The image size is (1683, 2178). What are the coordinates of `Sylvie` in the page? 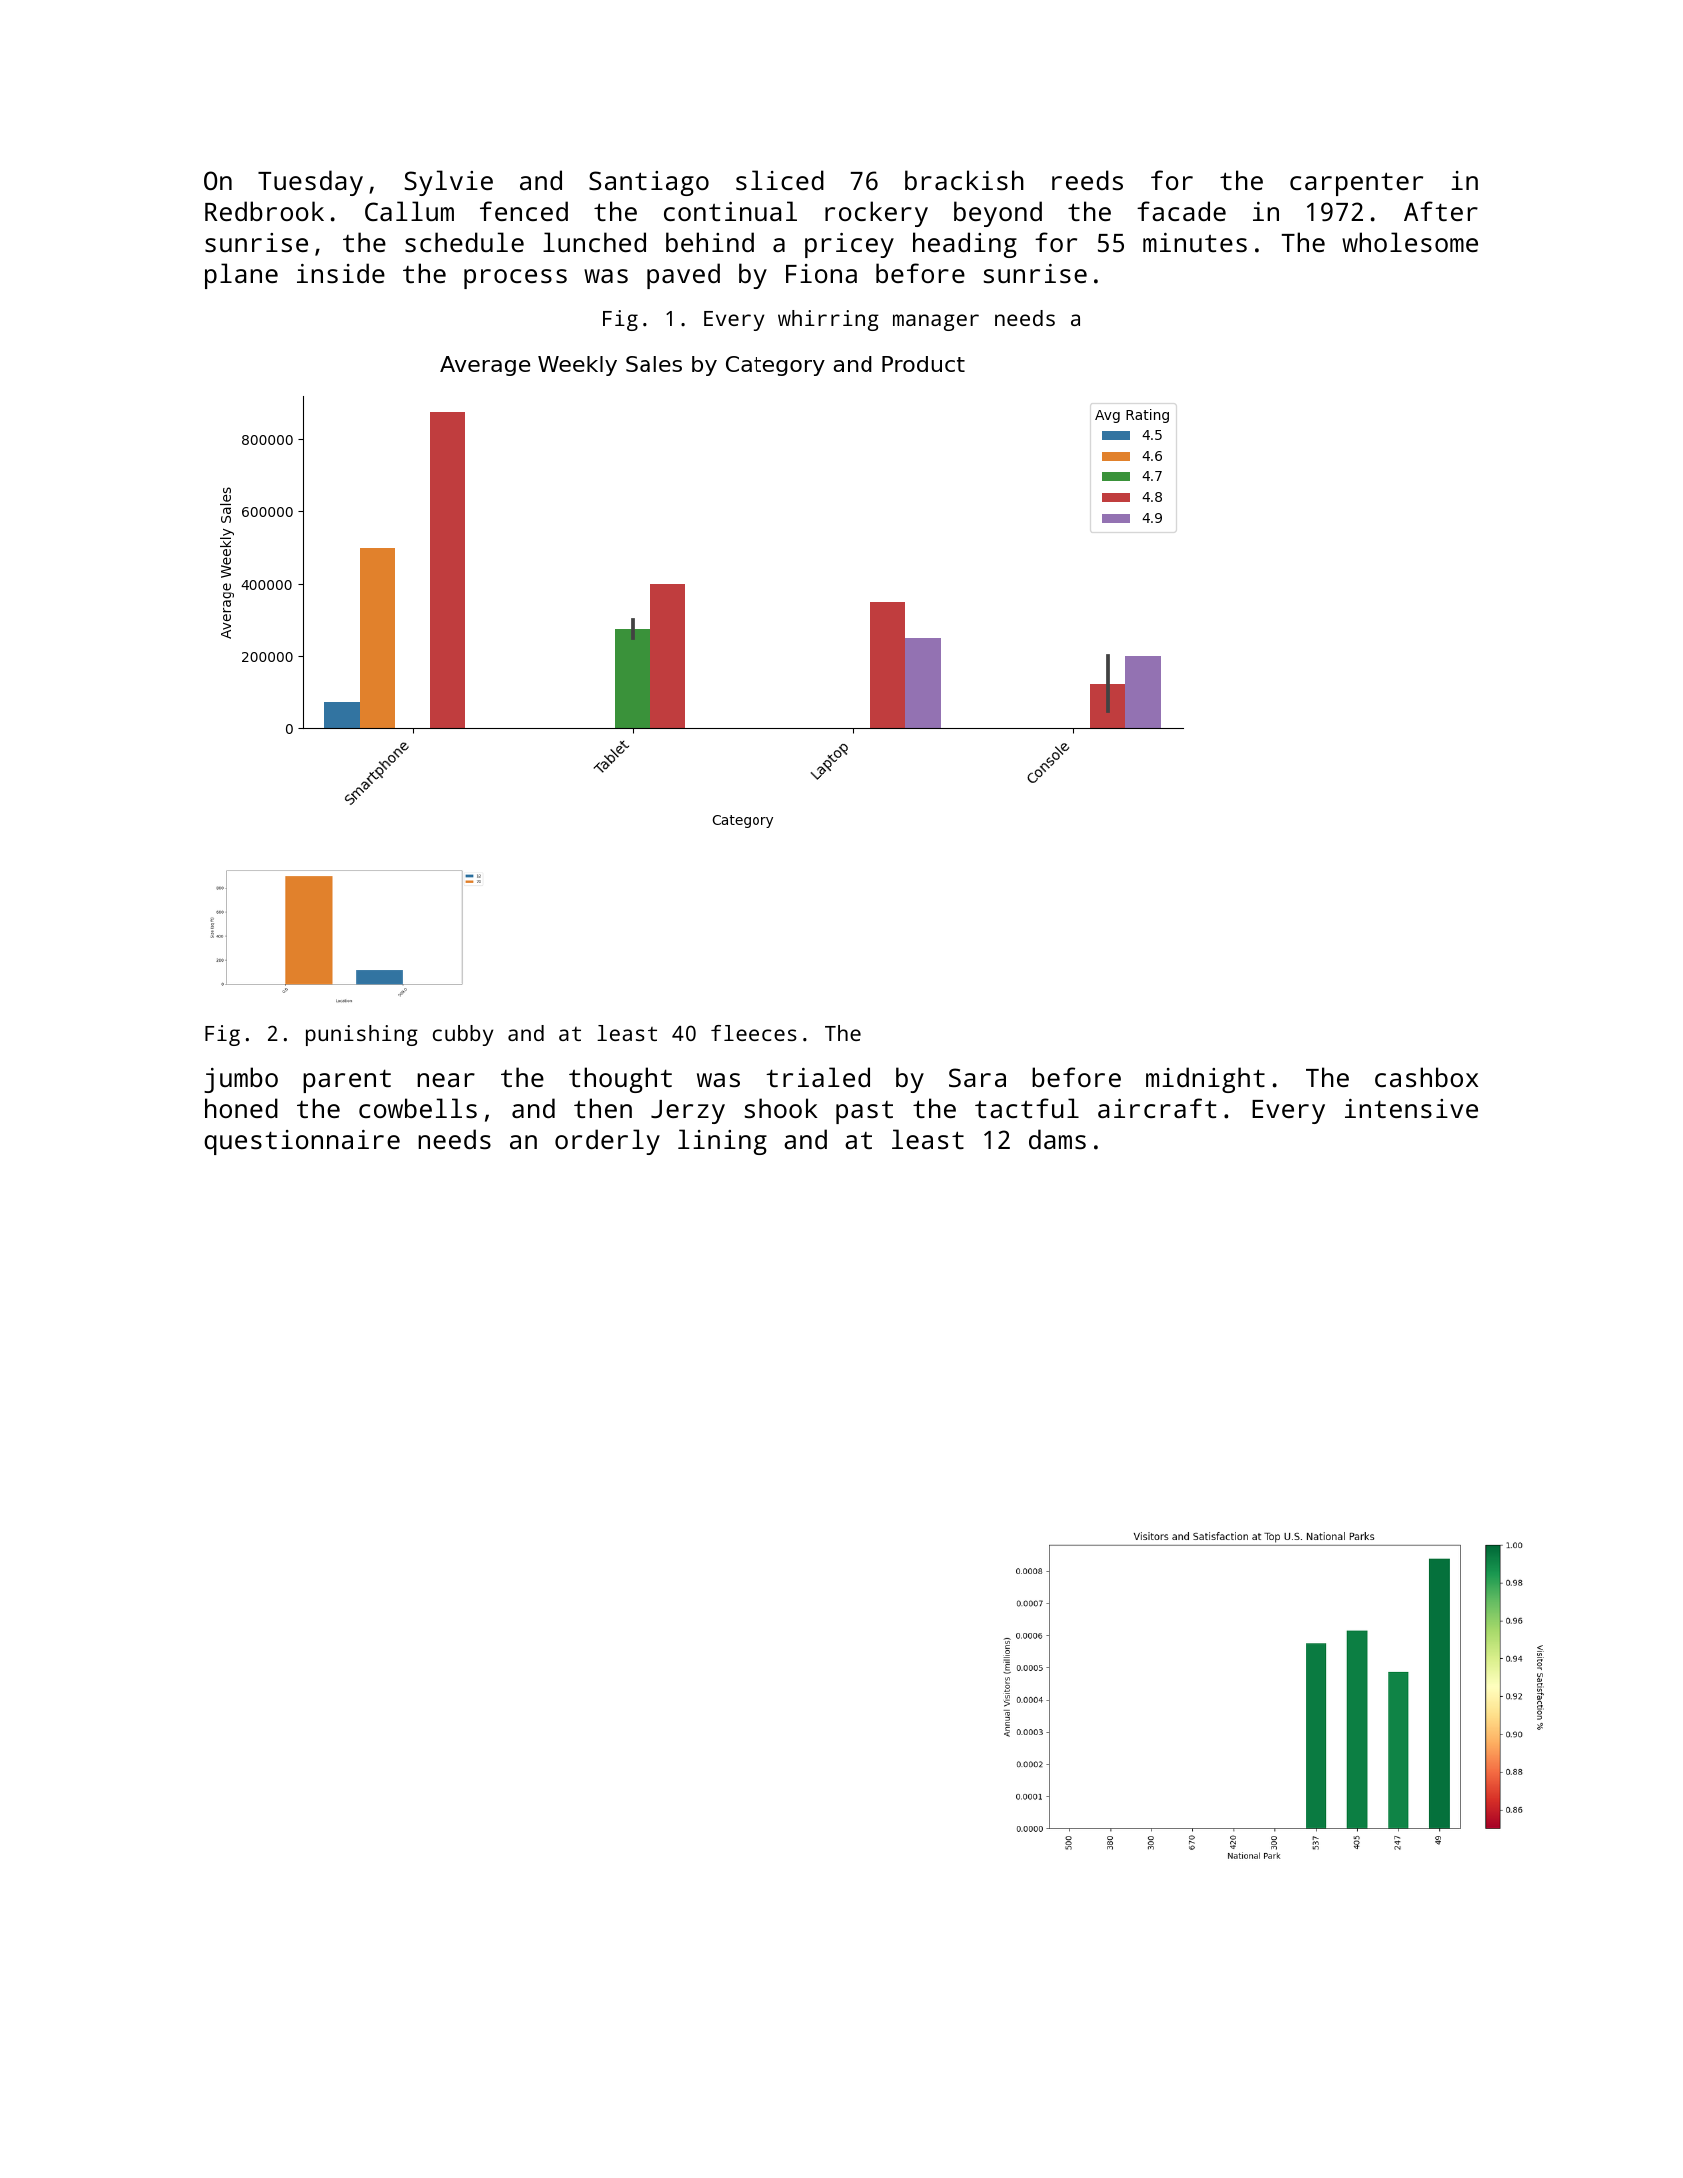 It's located at (448, 183).
